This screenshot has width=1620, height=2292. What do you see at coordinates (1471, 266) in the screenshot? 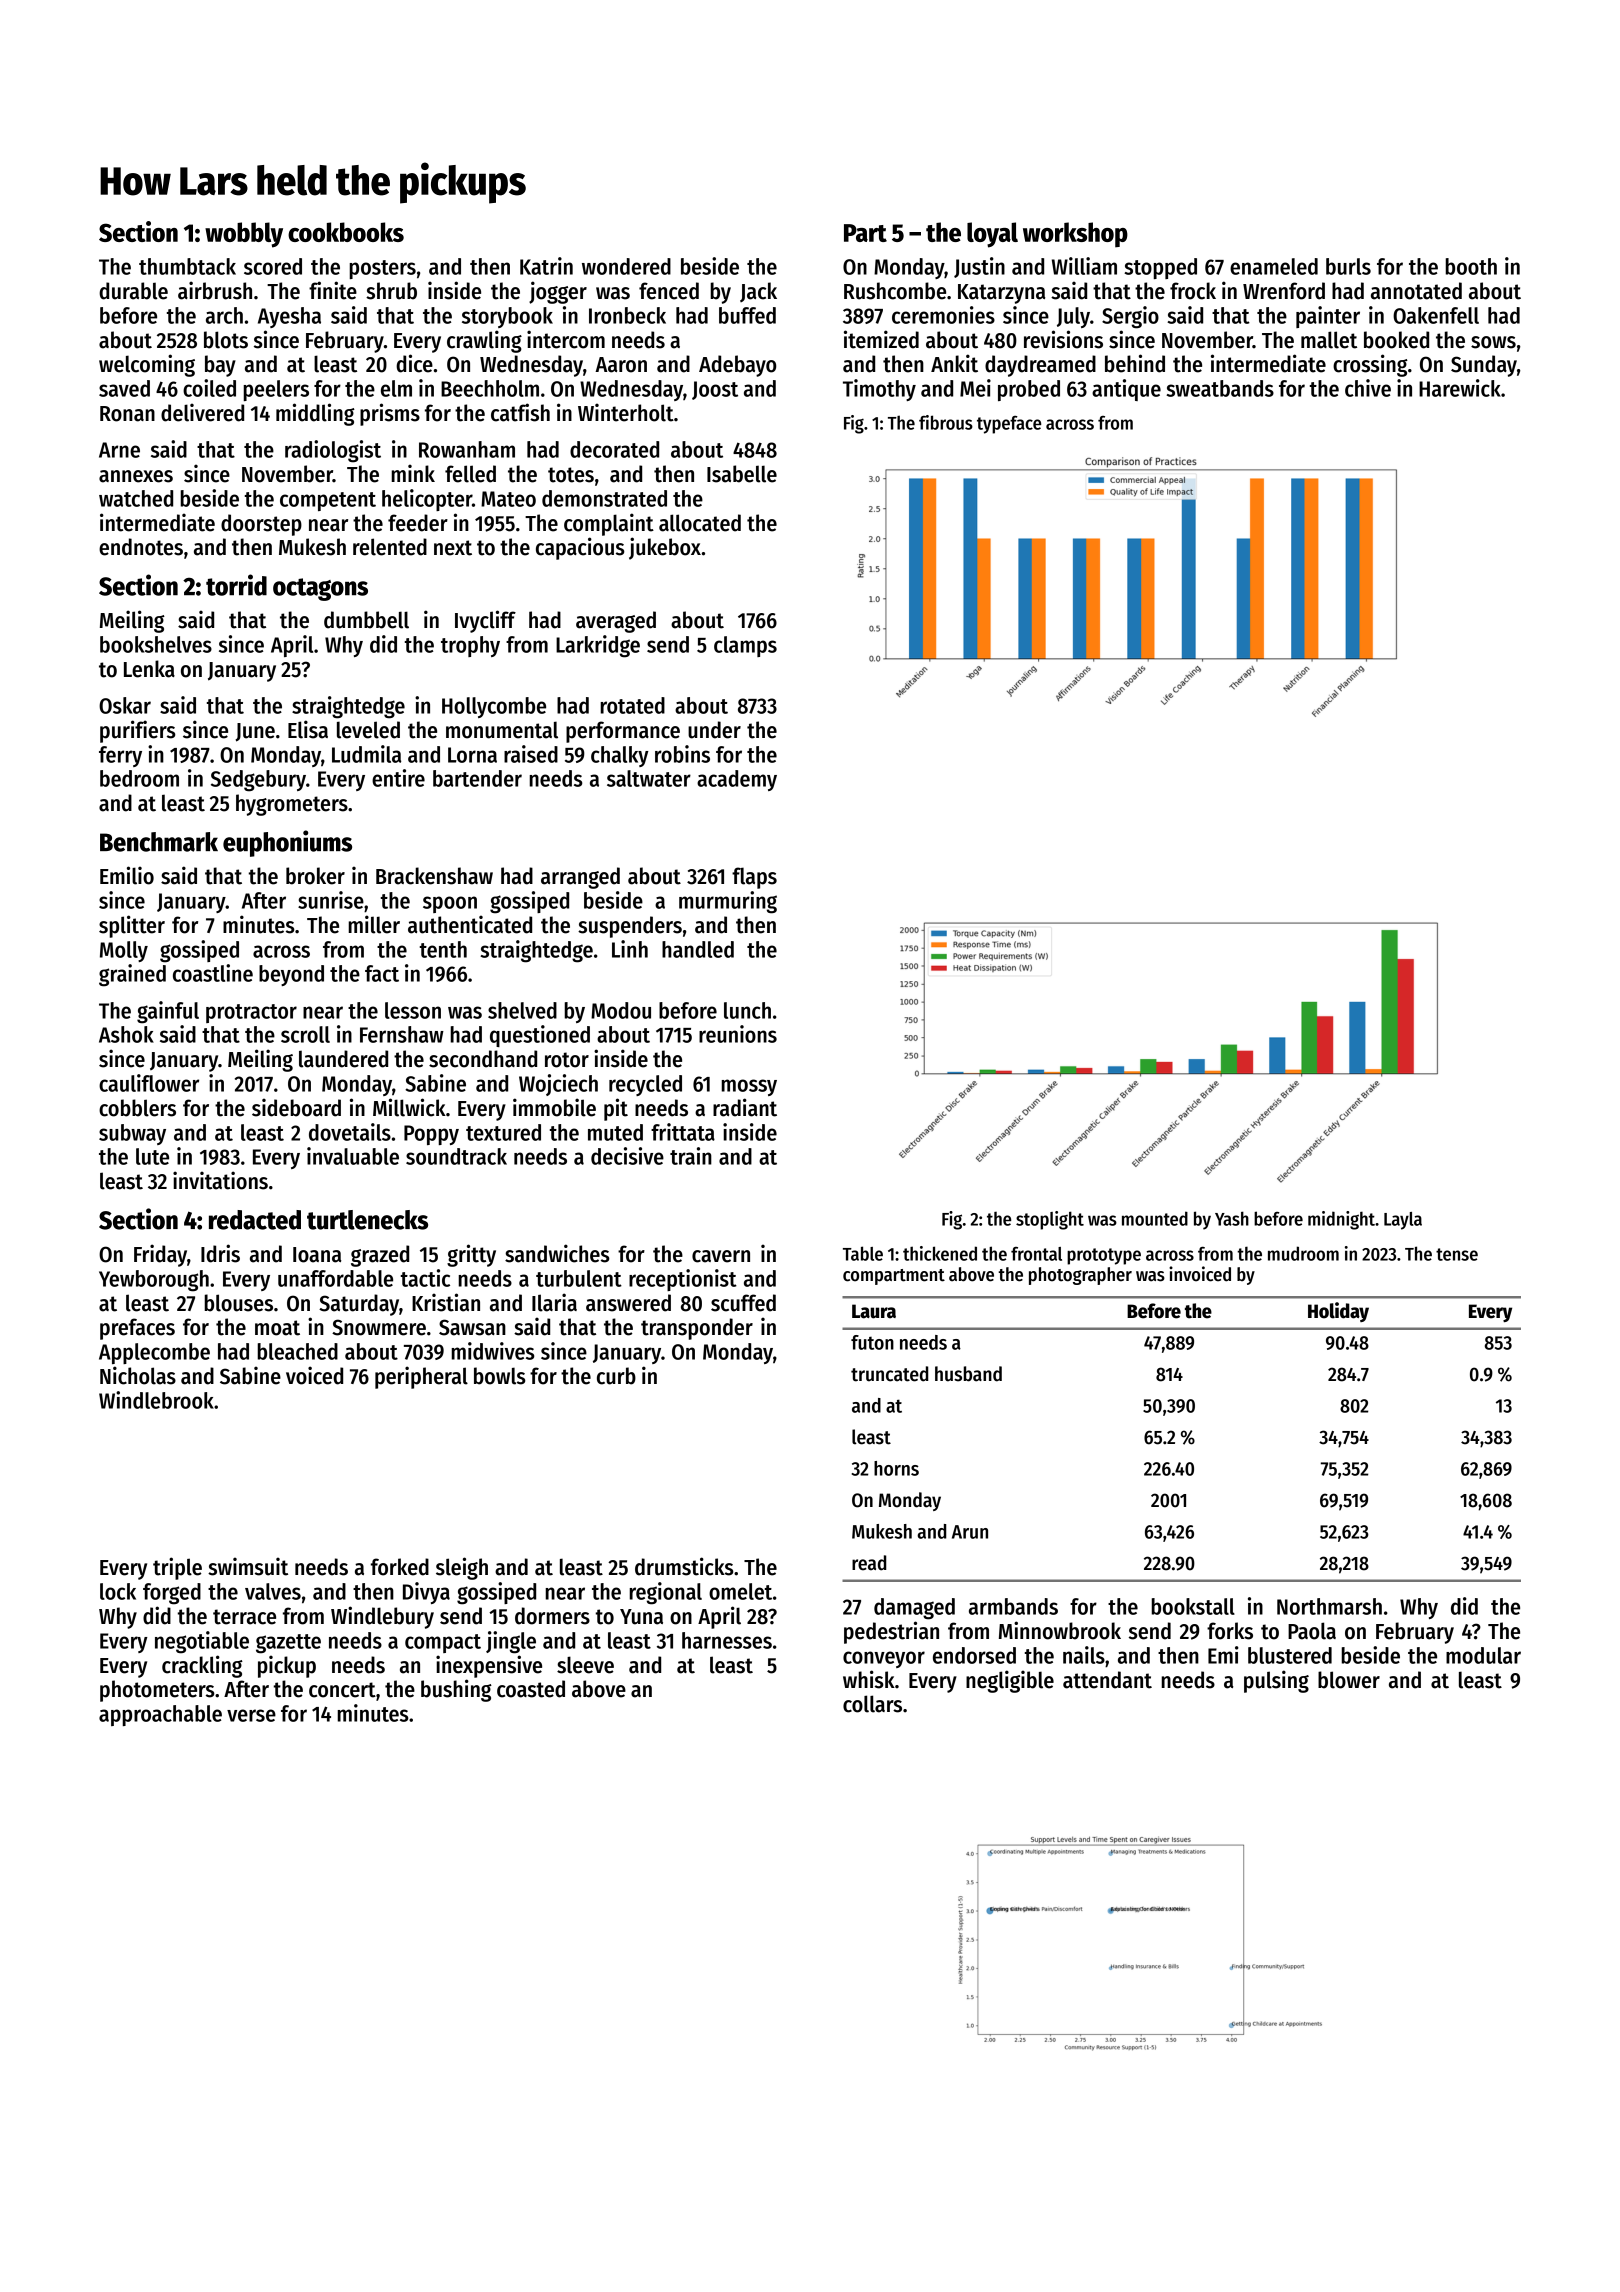
I see `booth` at bounding box center [1471, 266].
